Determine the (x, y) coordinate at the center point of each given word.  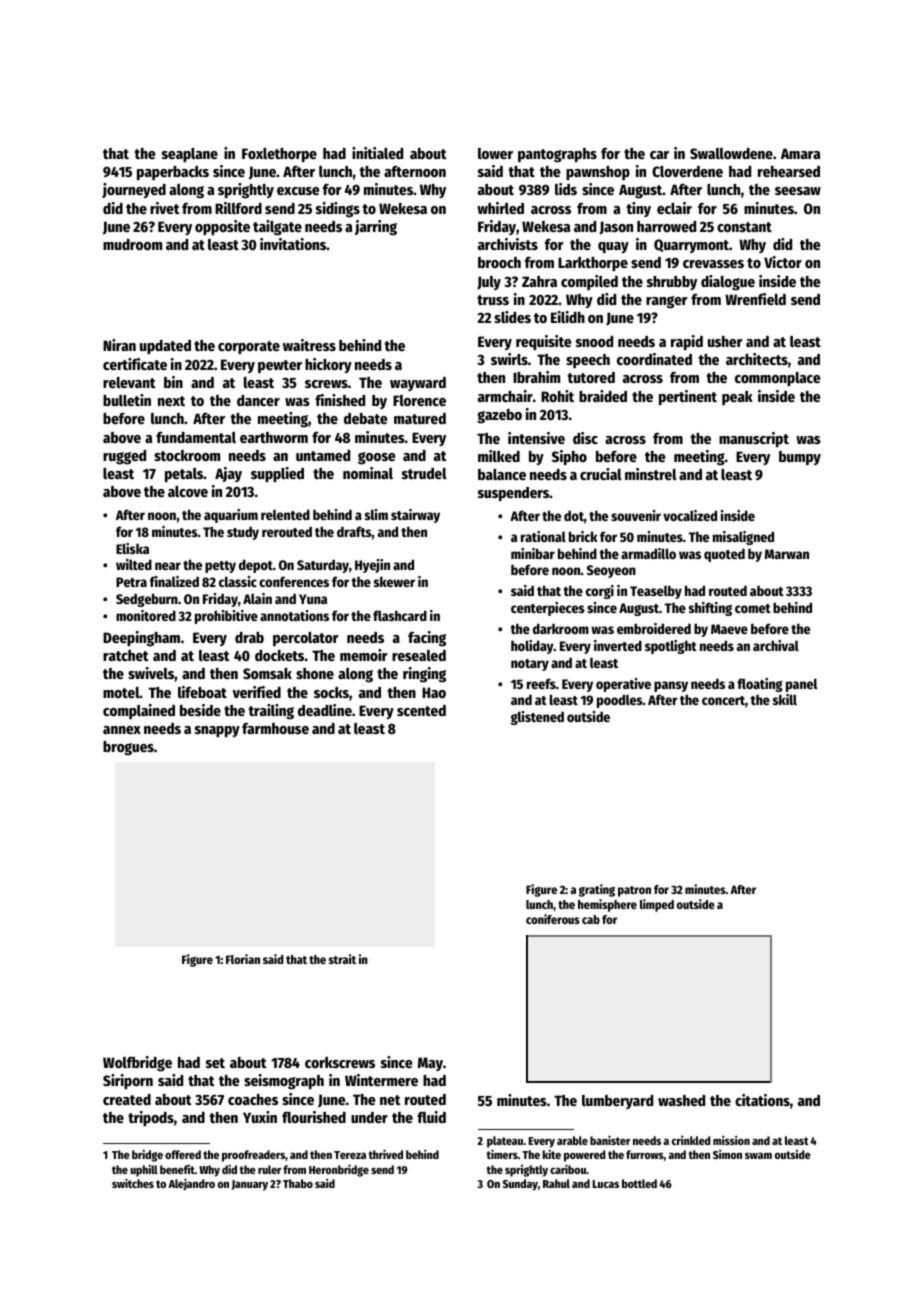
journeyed (134, 191)
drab (249, 637)
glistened (537, 718)
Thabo (298, 1183)
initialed (377, 153)
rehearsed (789, 171)
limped (657, 905)
